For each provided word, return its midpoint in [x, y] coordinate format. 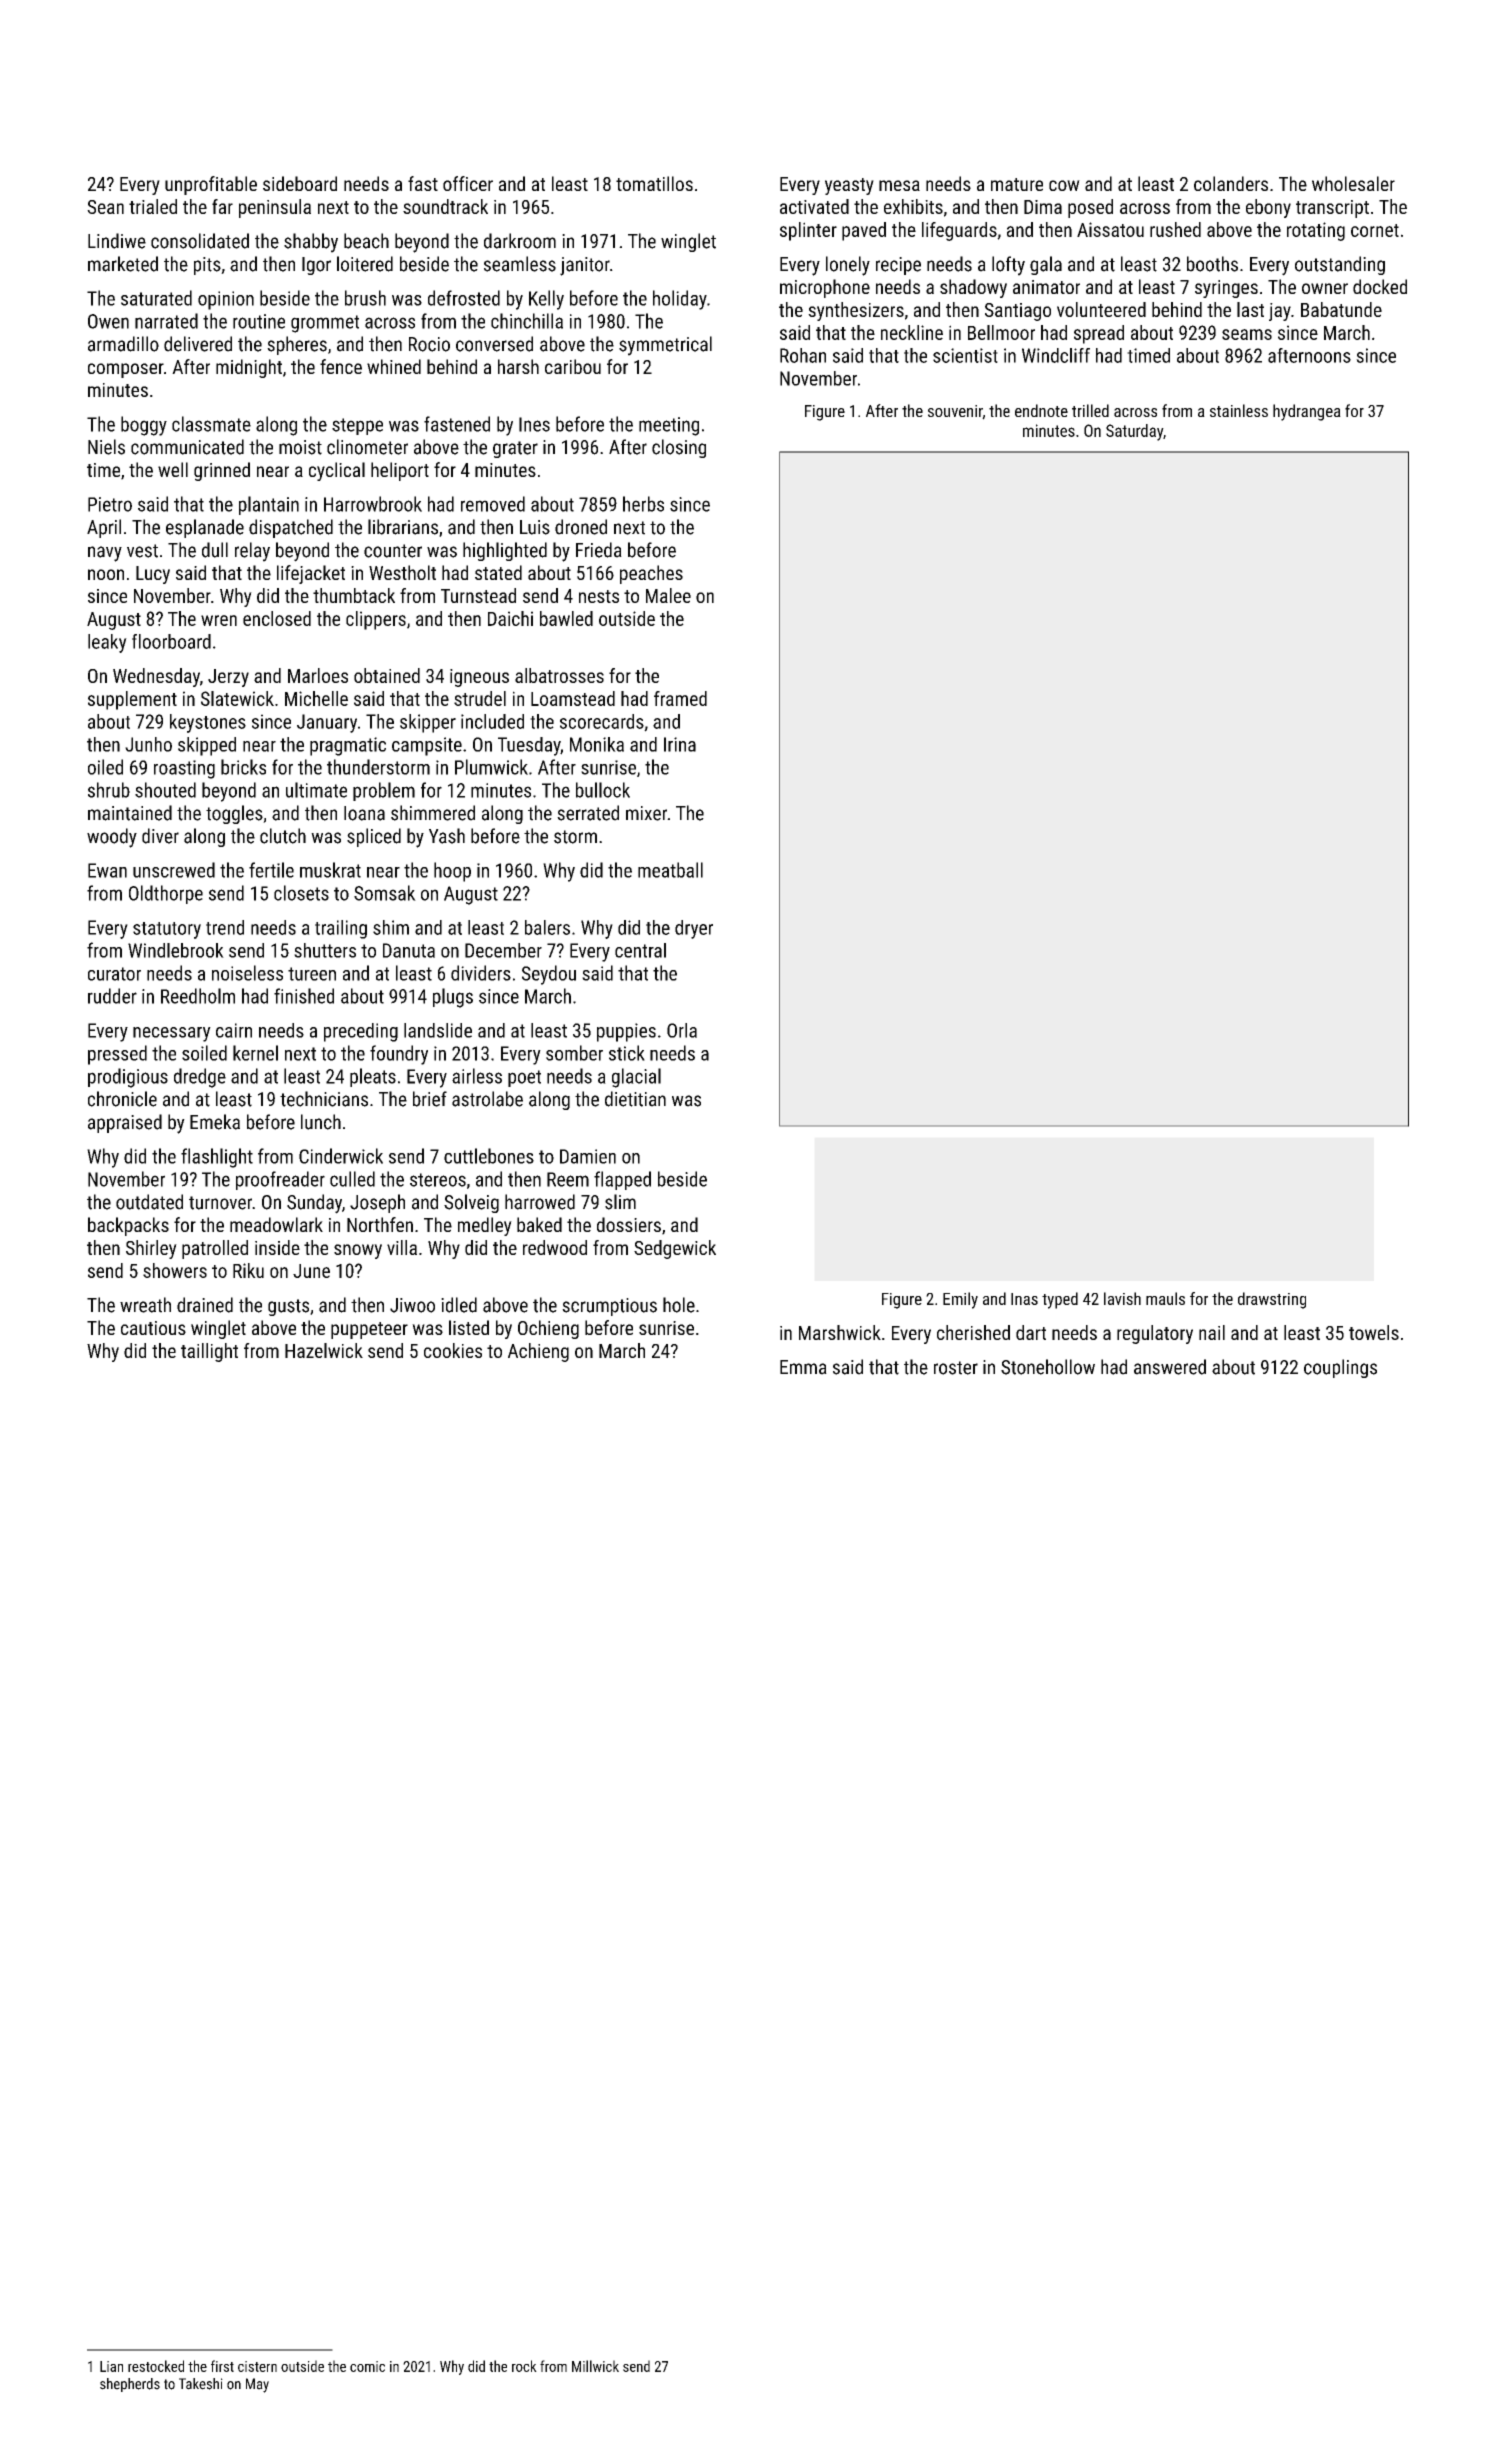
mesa [899, 185]
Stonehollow [1048, 1367]
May [257, 2385]
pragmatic [348, 746]
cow [1064, 185]
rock [524, 2366]
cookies [453, 1350]
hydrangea [1307, 412]
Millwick [595, 2366]
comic [367, 2366]
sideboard [300, 183]
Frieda [599, 550]
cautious [153, 1328]
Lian [111, 2366]
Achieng [538, 1352]
